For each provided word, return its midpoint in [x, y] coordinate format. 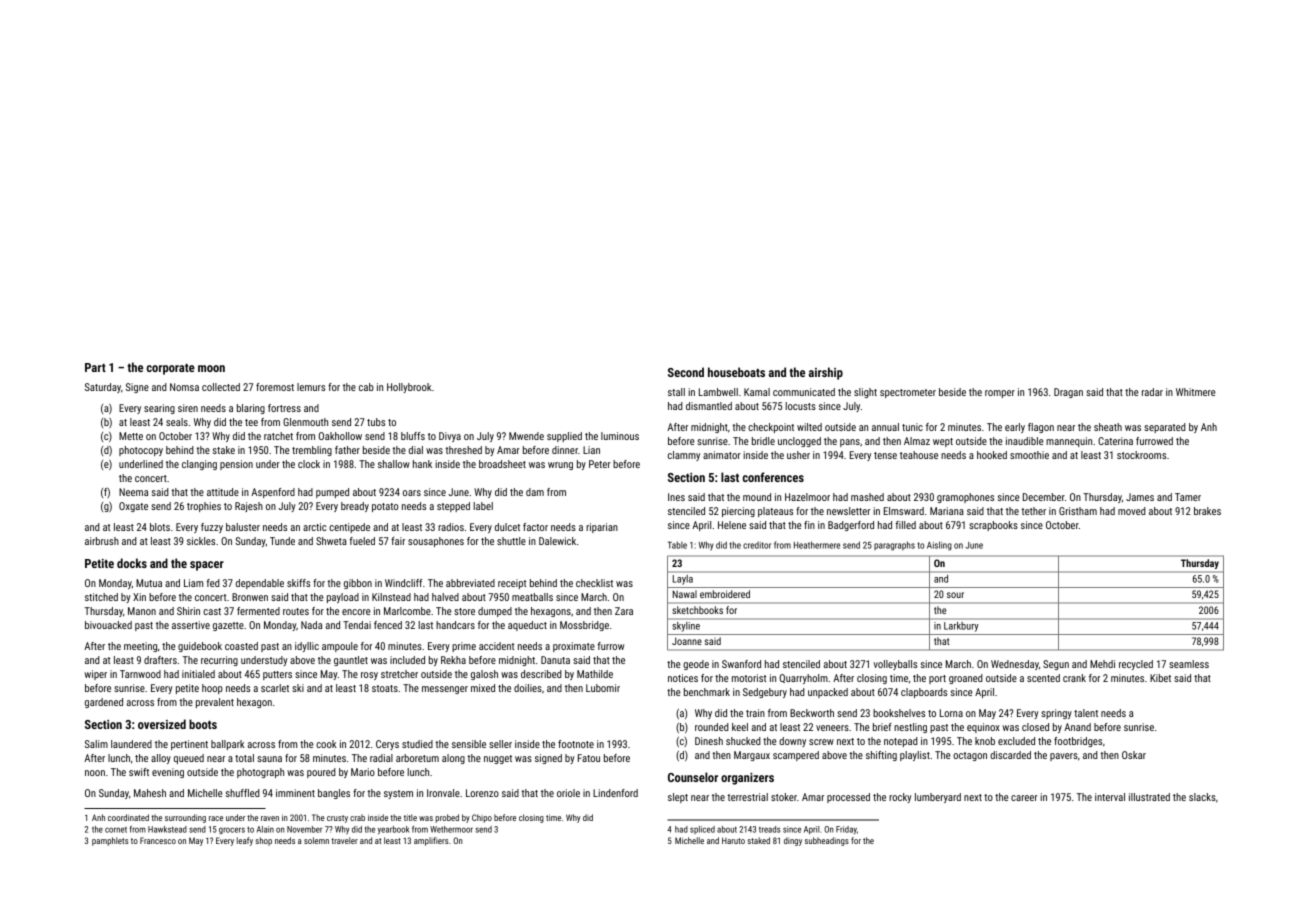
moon [211, 368]
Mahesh [150, 793]
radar [1152, 392]
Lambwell [718, 392]
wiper [96, 675]
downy [792, 742]
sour [955, 595]
